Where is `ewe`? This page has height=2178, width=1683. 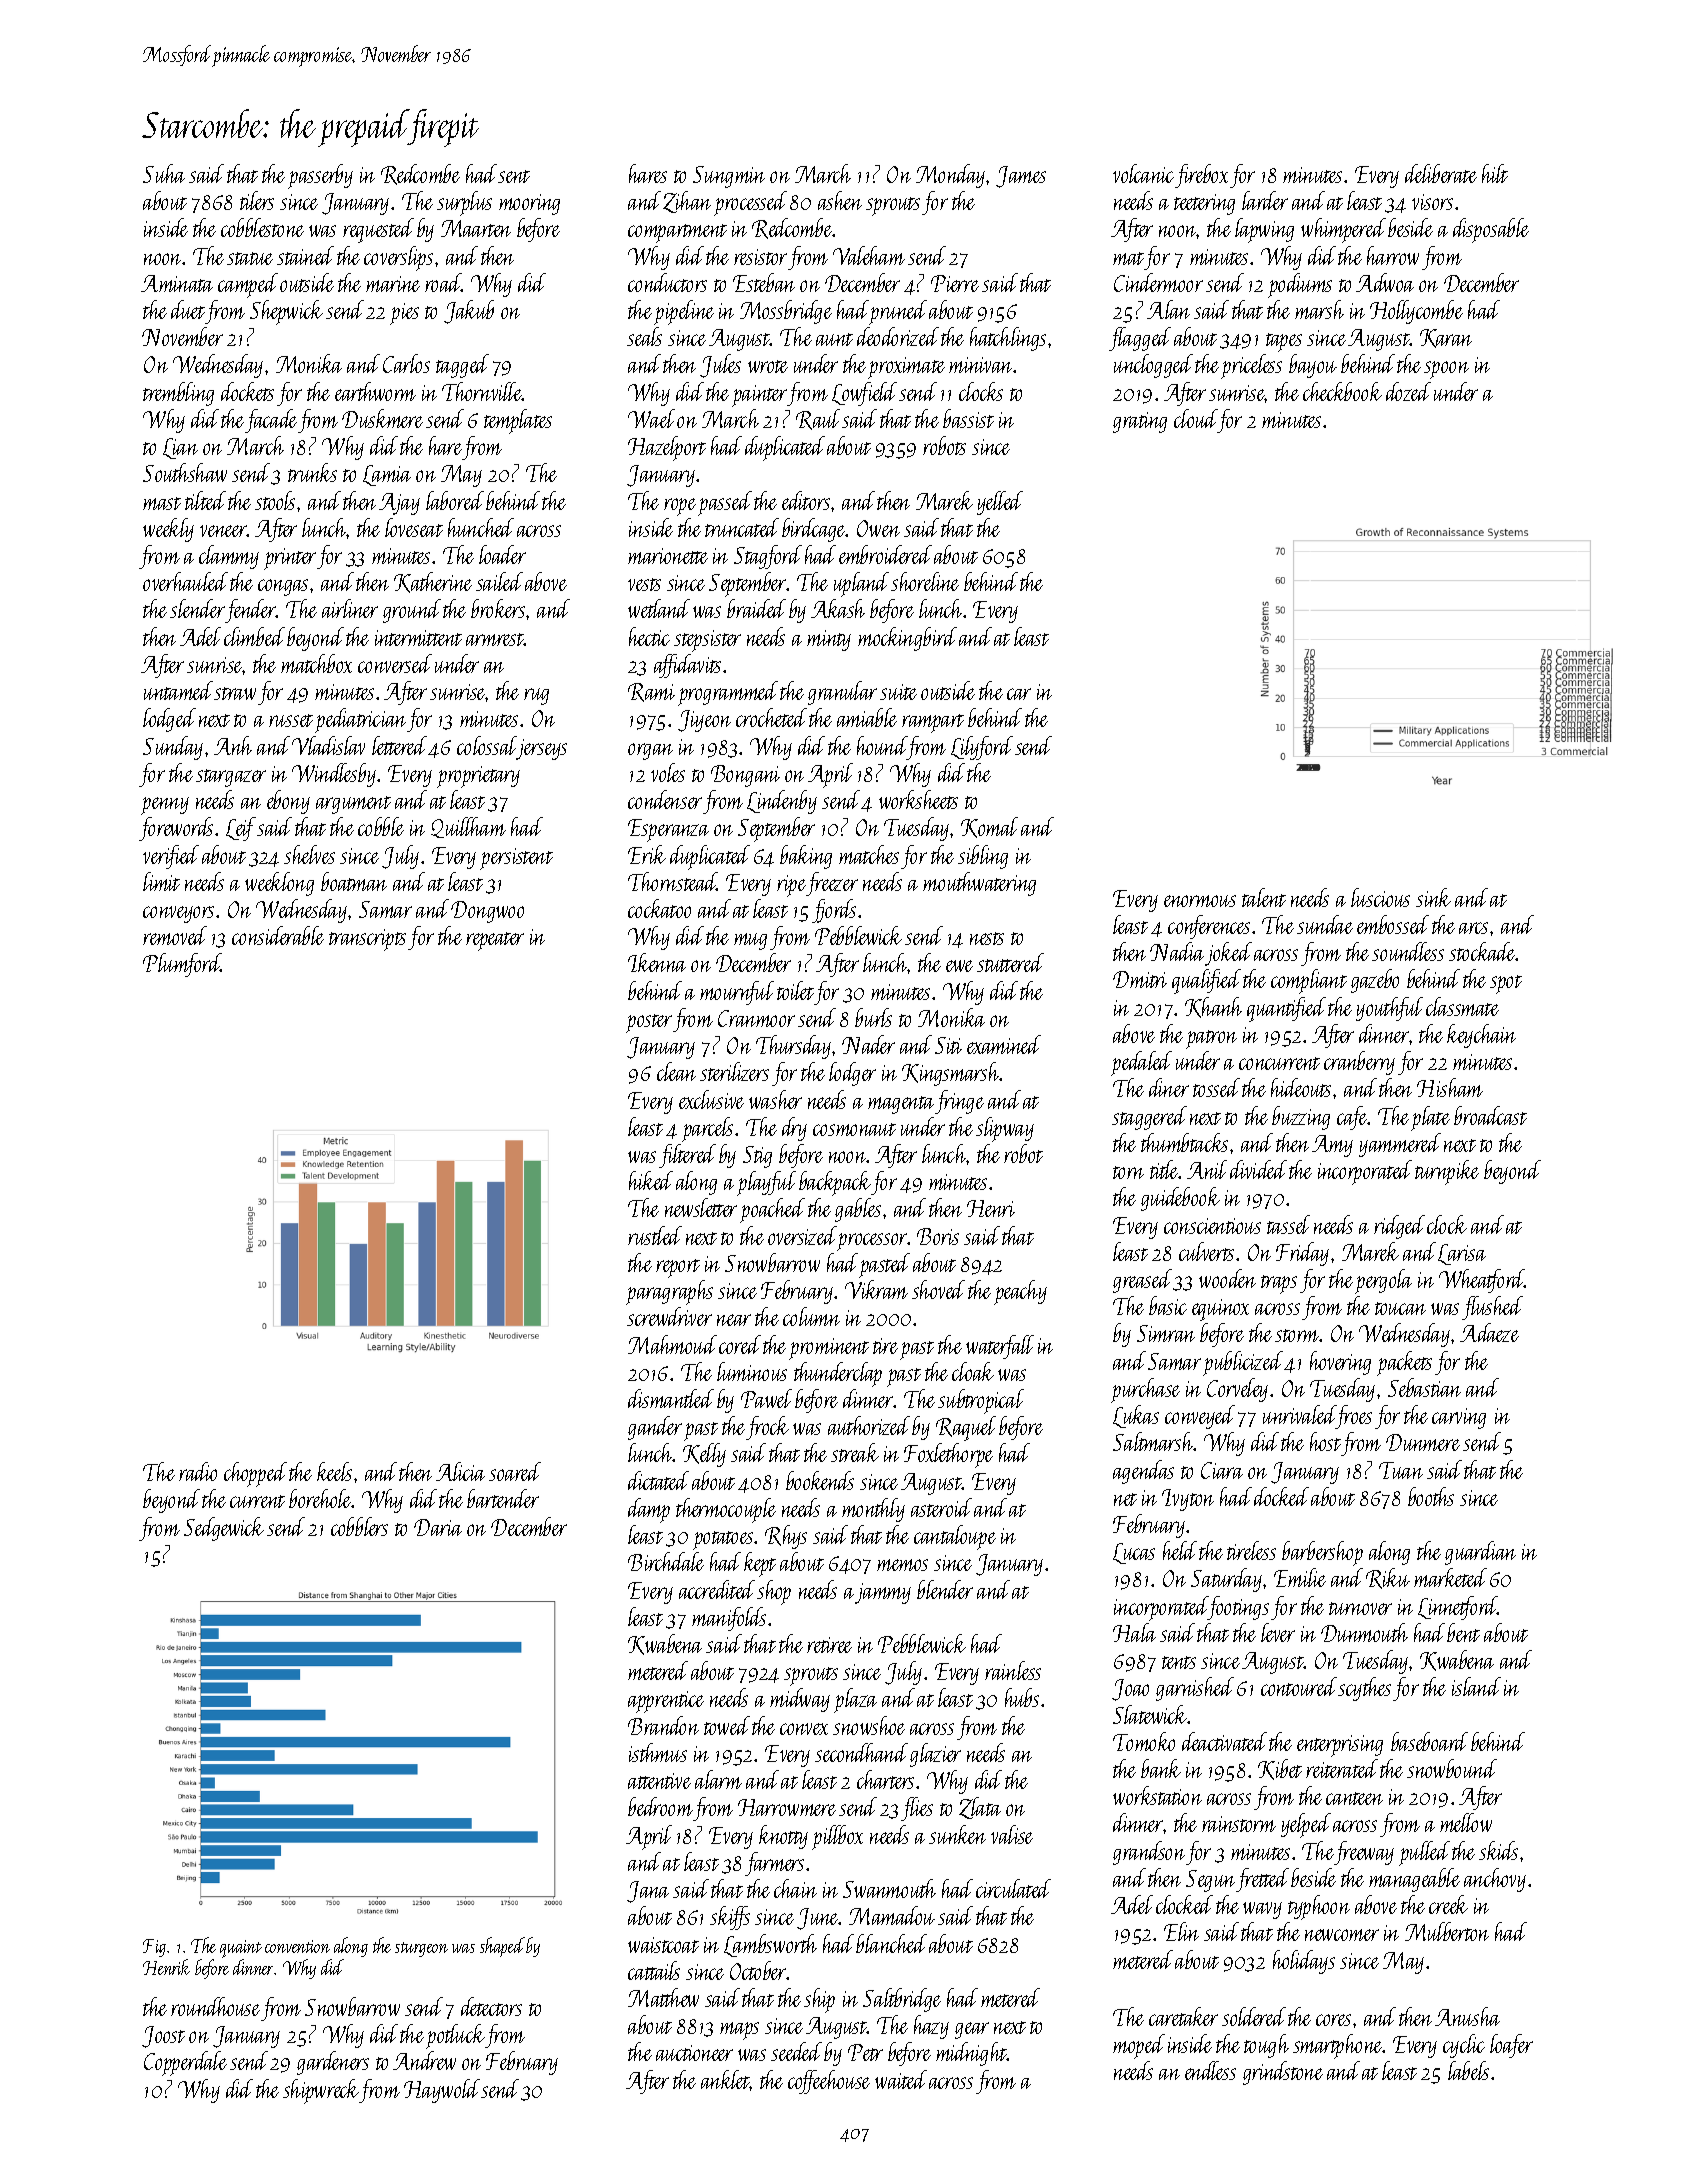
ewe is located at coordinates (959, 966).
